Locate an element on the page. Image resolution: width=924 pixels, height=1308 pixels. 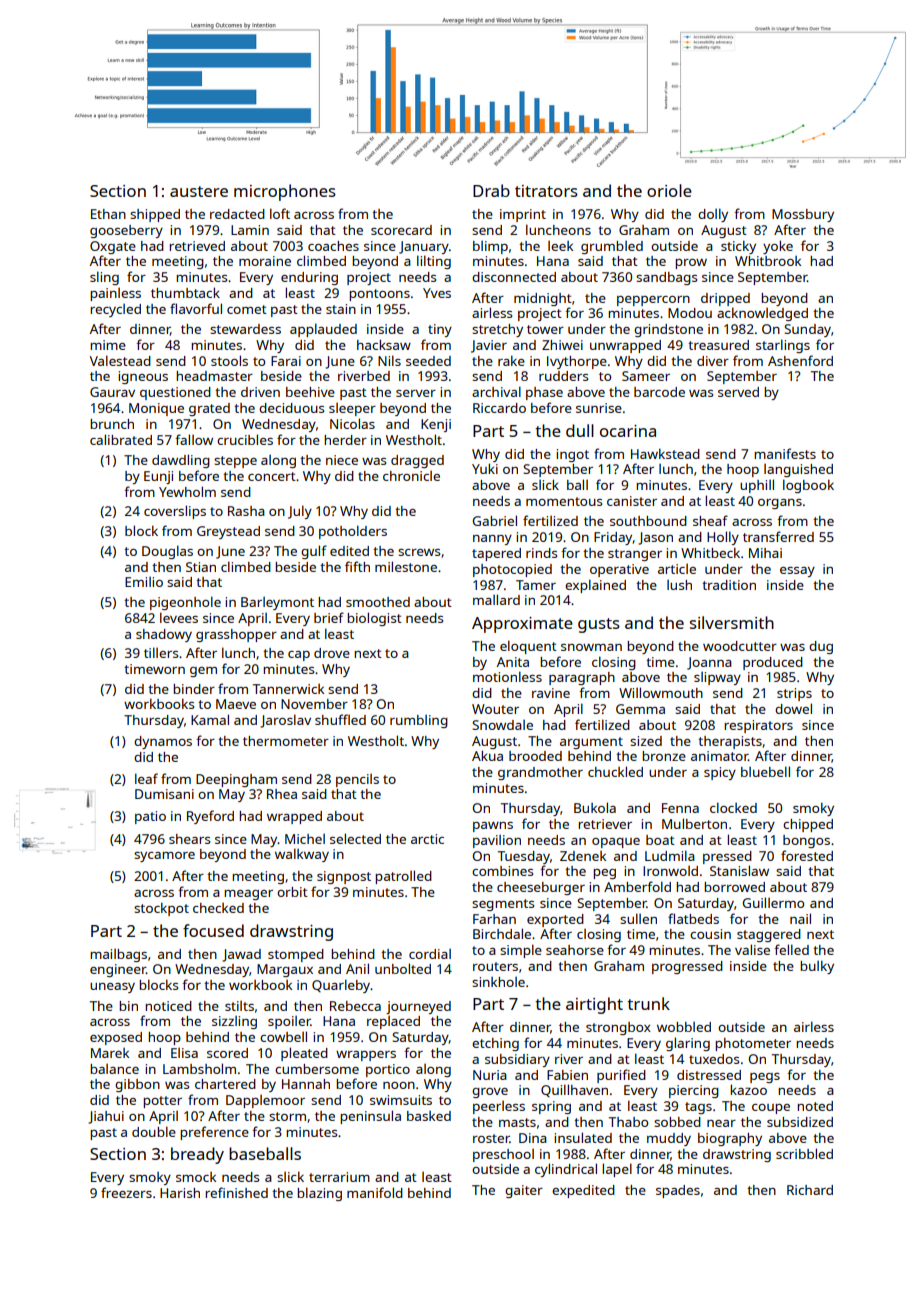
drove is located at coordinates (332, 653).
